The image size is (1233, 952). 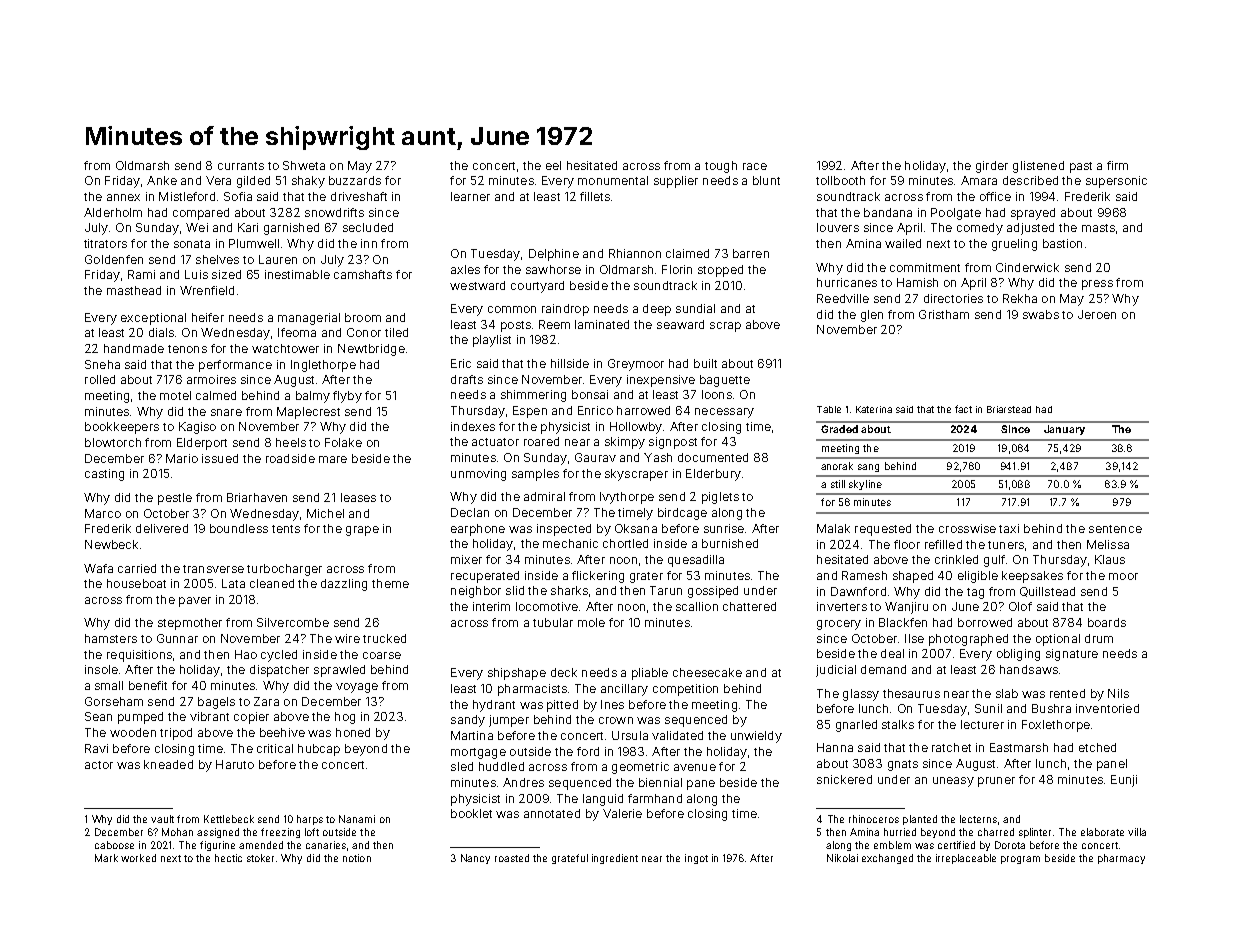 What do you see at coordinates (1009, 409) in the screenshot?
I see `Briarstead` at bounding box center [1009, 409].
